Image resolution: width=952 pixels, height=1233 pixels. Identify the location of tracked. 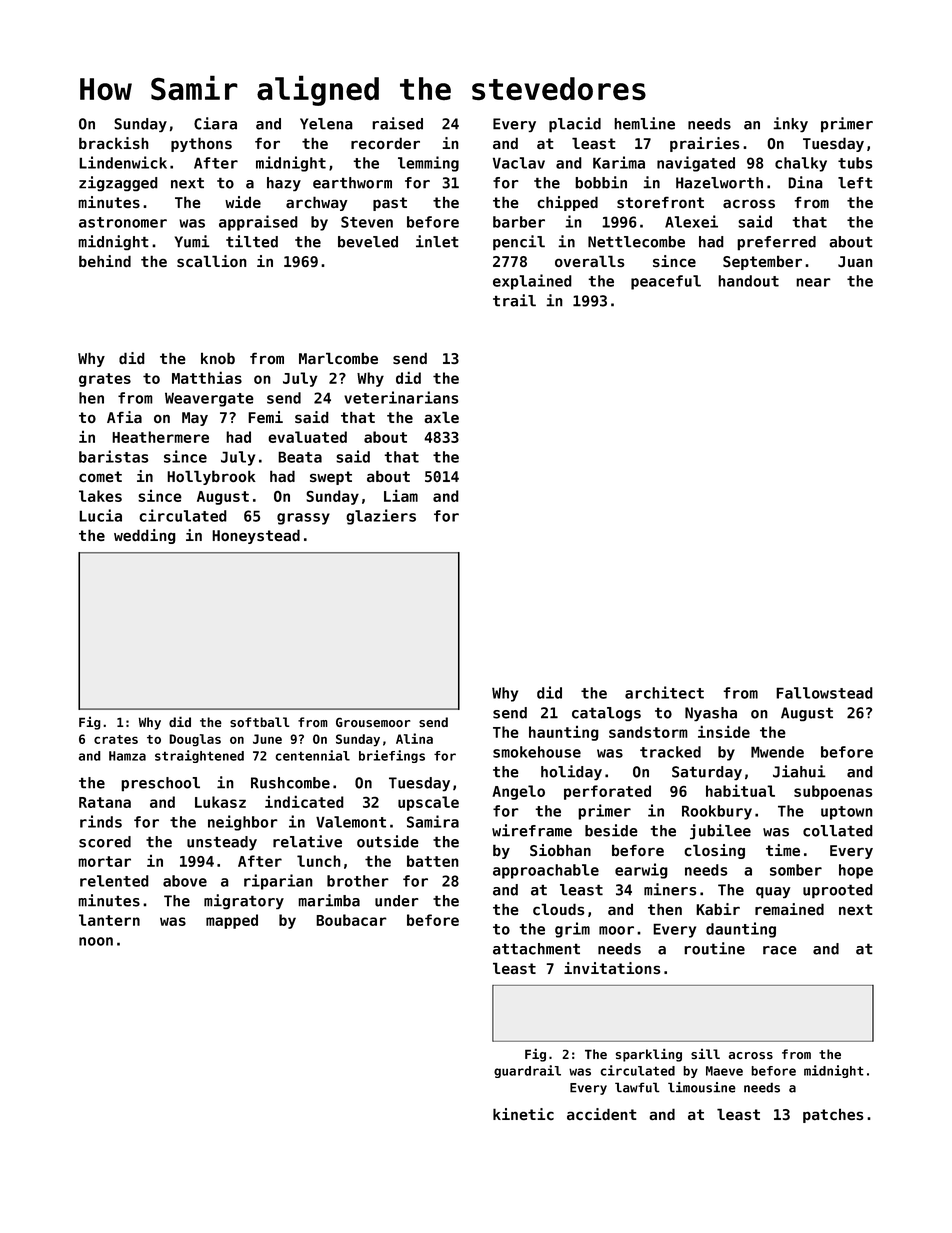
(670, 752).
